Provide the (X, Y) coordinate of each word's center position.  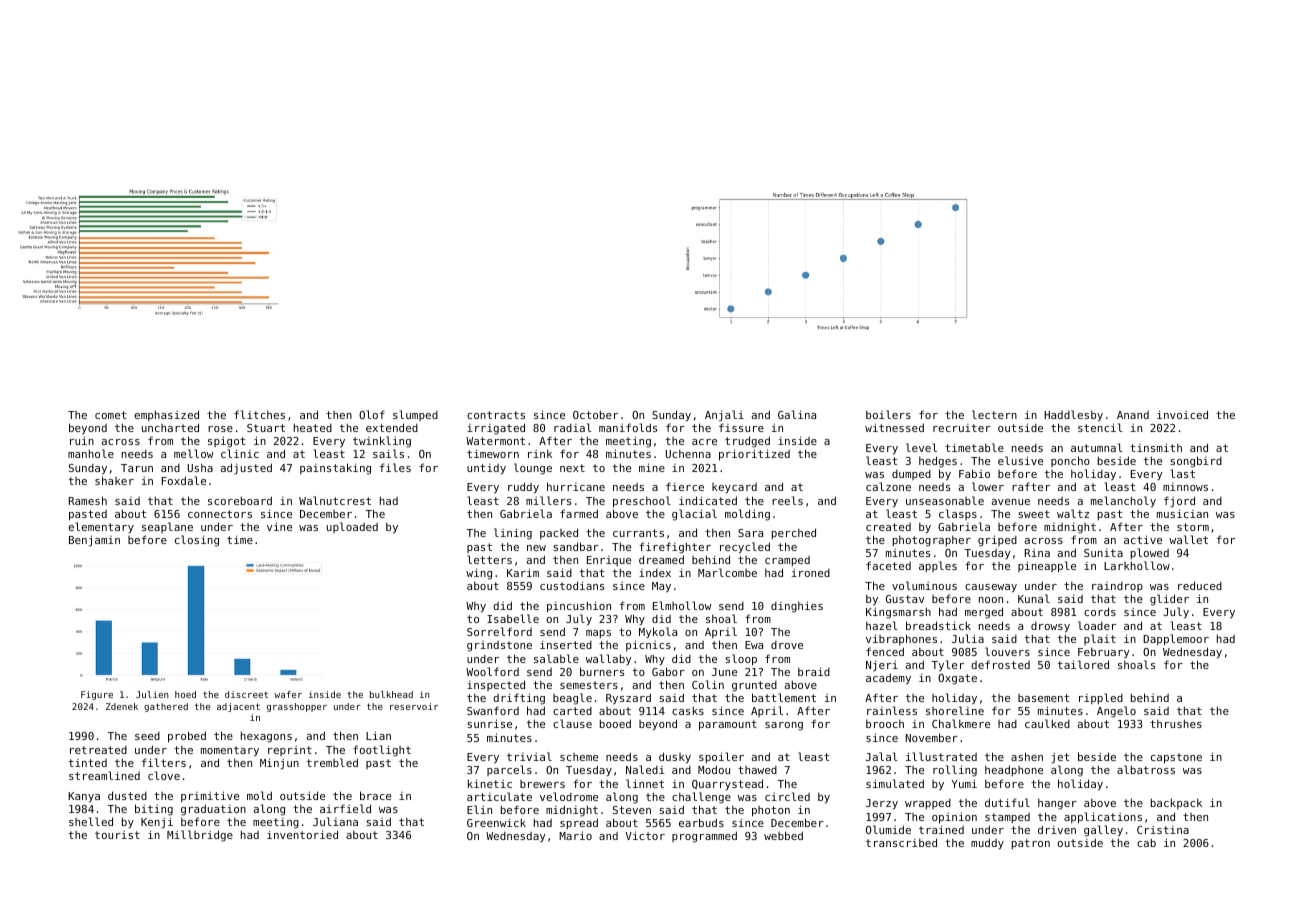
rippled (1101, 698)
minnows (1185, 487)
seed (147, 736)
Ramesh (88, 500)
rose (220, 429)
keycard (734, 488)
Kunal (1034, 598)
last (1182, 473)
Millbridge (200, 836)
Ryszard (628, 699)
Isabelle (513, 618)
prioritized (754, 455)
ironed (811, 573)
